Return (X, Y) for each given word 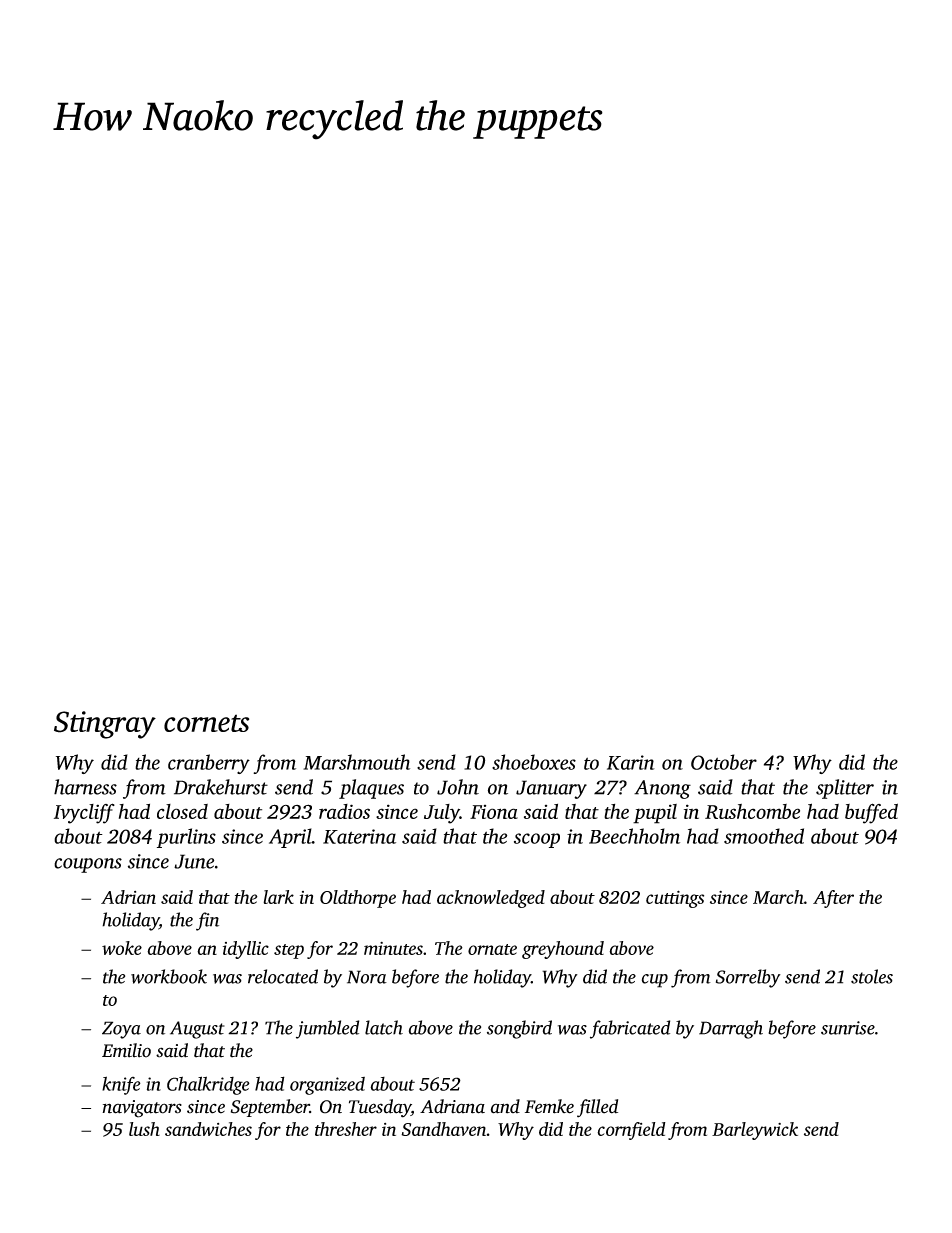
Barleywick (755, 1131)
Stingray (105, 725)
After (833, 899)
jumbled (327, 1029)
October (724, 762)
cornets (206, 723)
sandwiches (208, 1129)
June (194, 861)
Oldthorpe (358, 899)
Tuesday (380, 1108)
